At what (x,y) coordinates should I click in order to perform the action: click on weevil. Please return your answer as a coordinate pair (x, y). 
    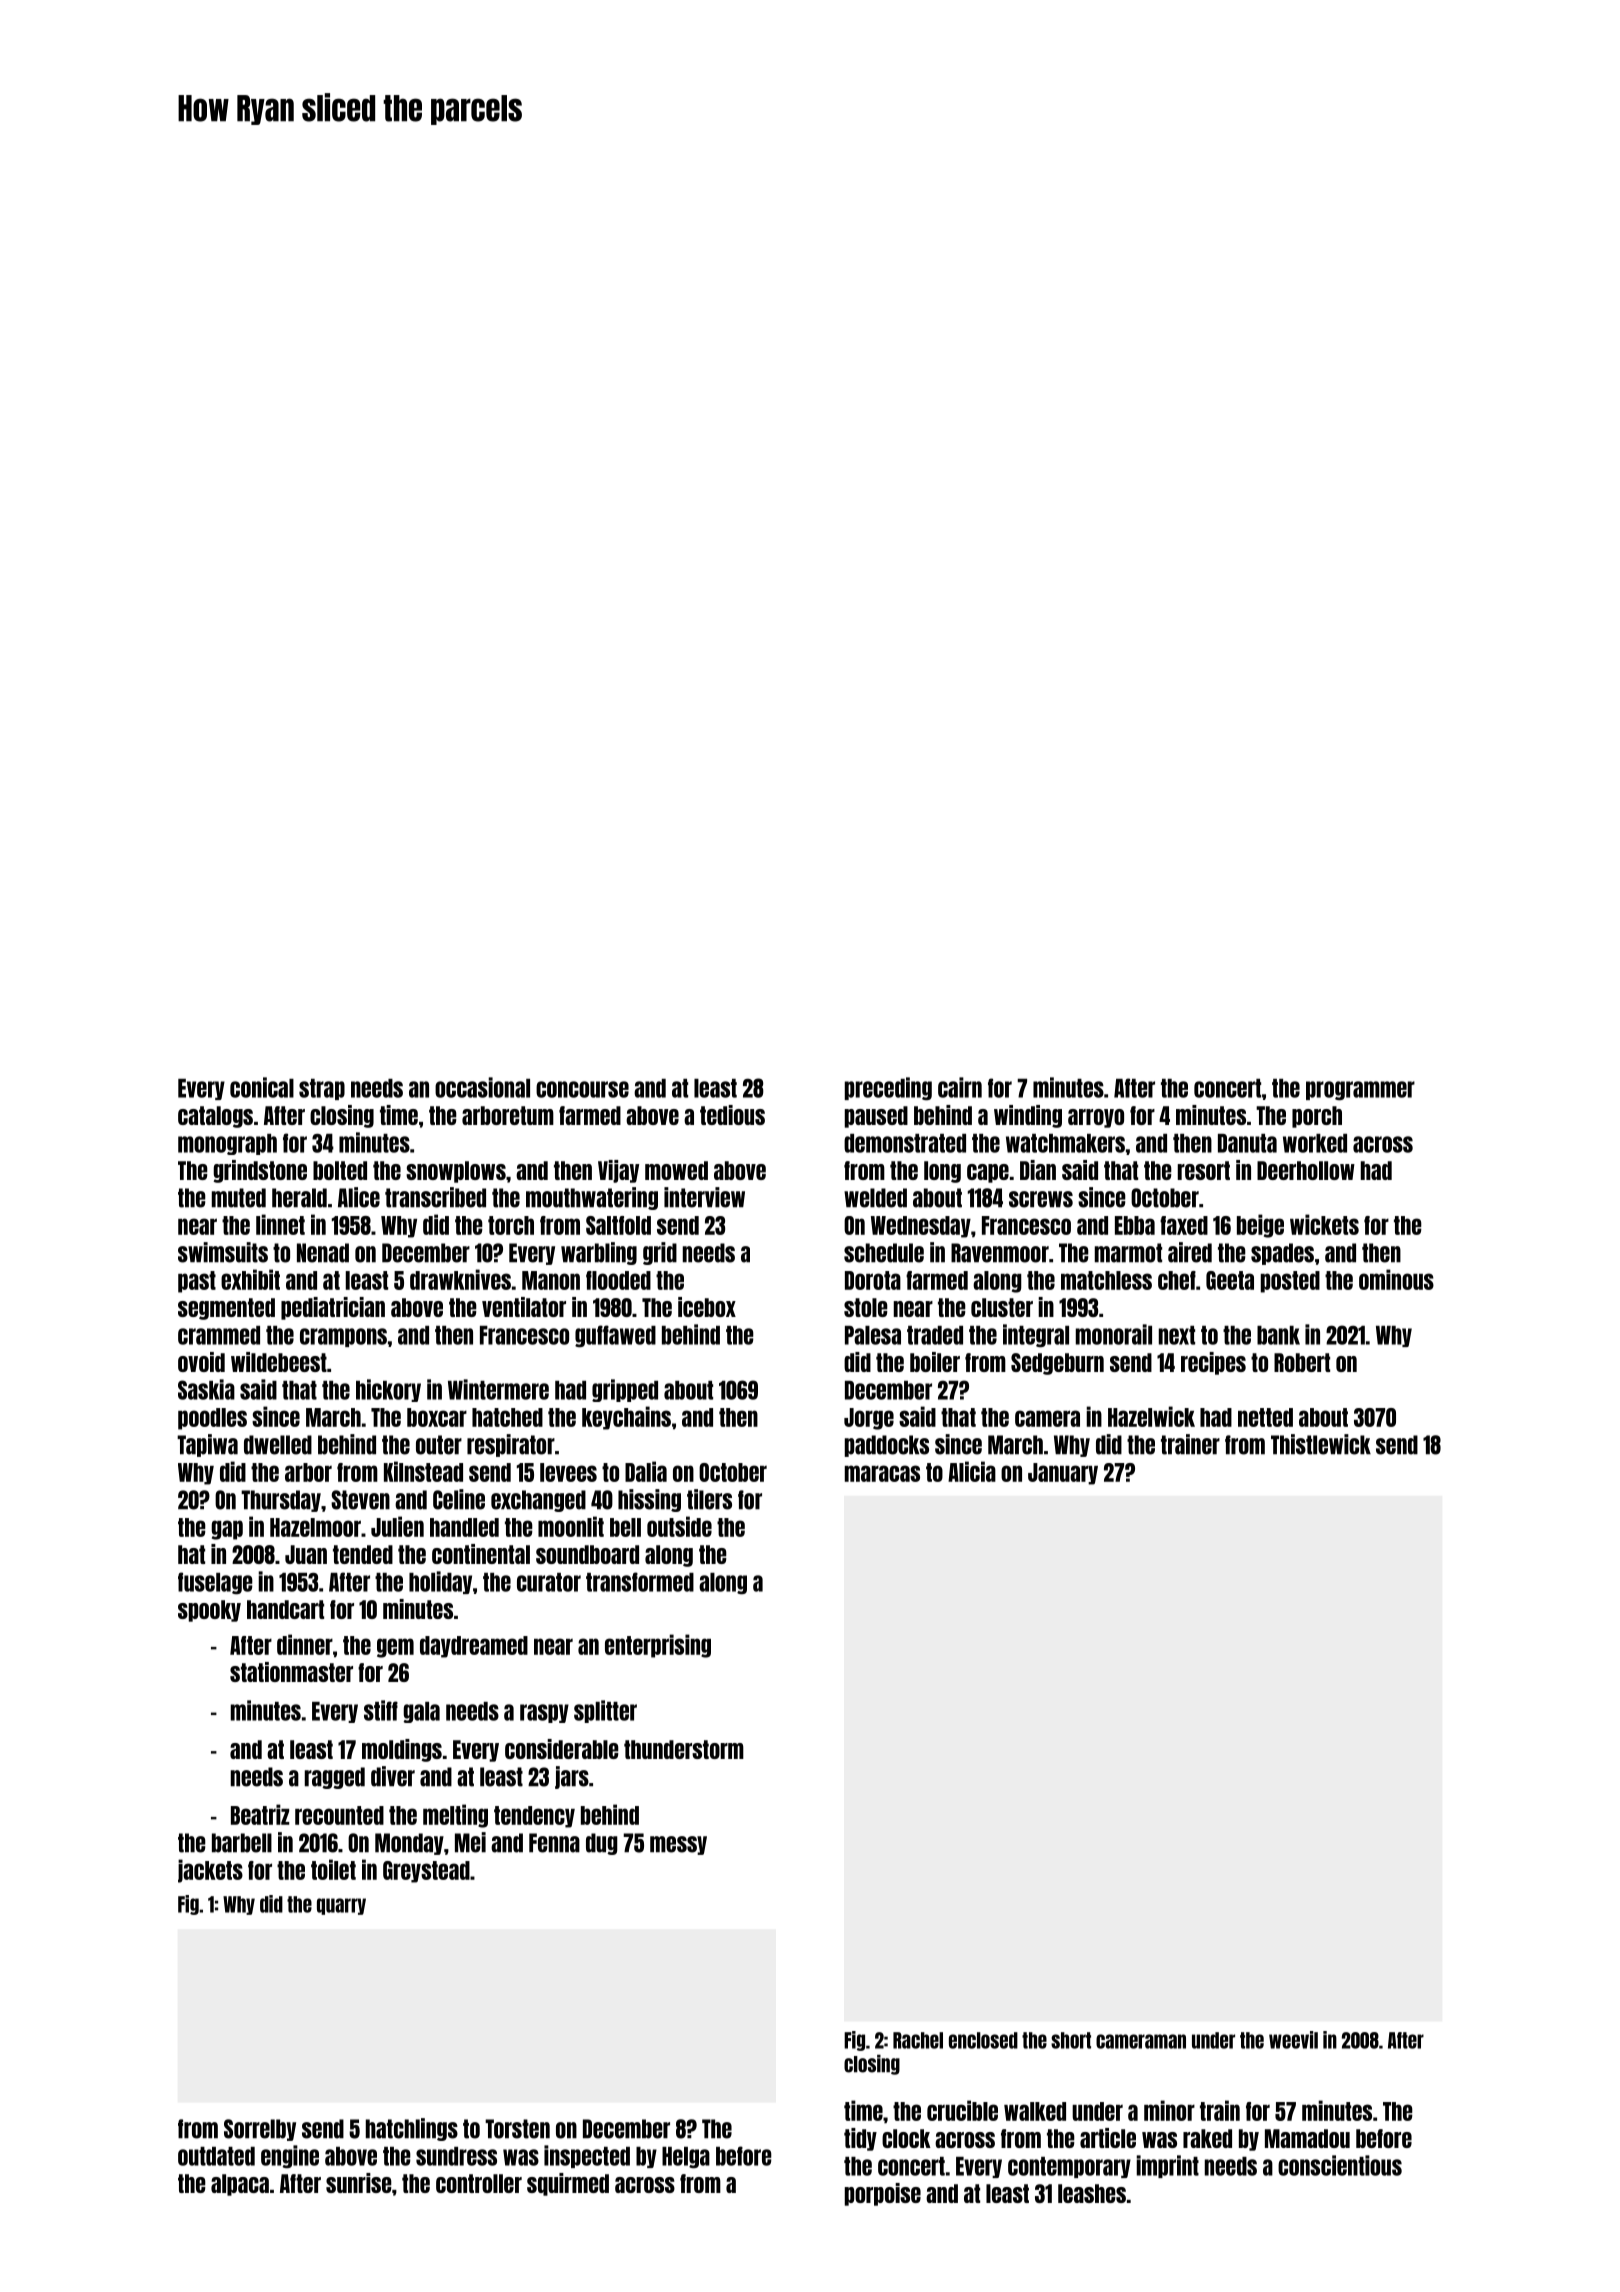
    Looking at the image, I should click on (1293, 2040).
